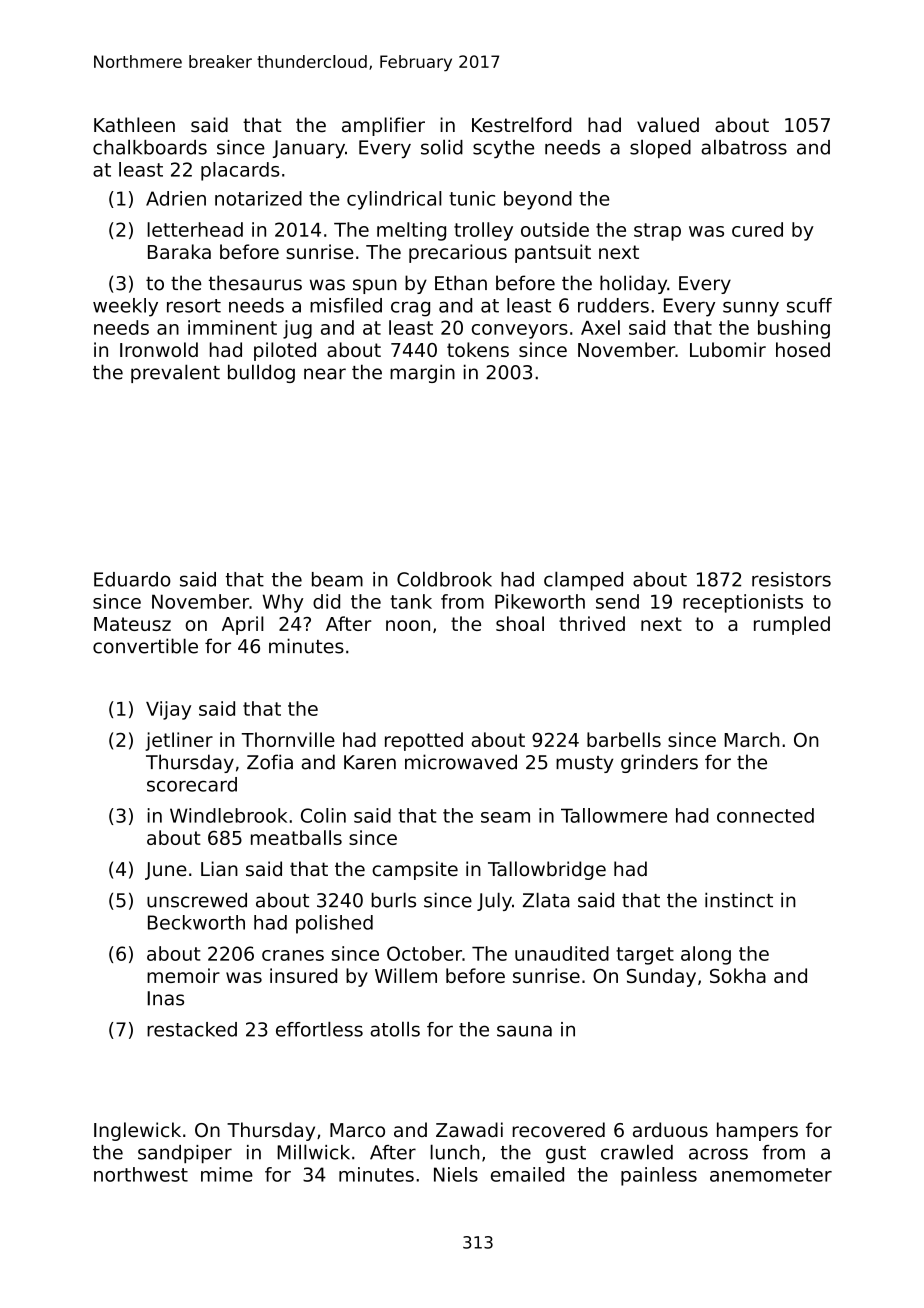 The image size is (924, 1308). Describe the element at coordinates (134, 125) in the screenshot. I see `Kathleen` at that location.
